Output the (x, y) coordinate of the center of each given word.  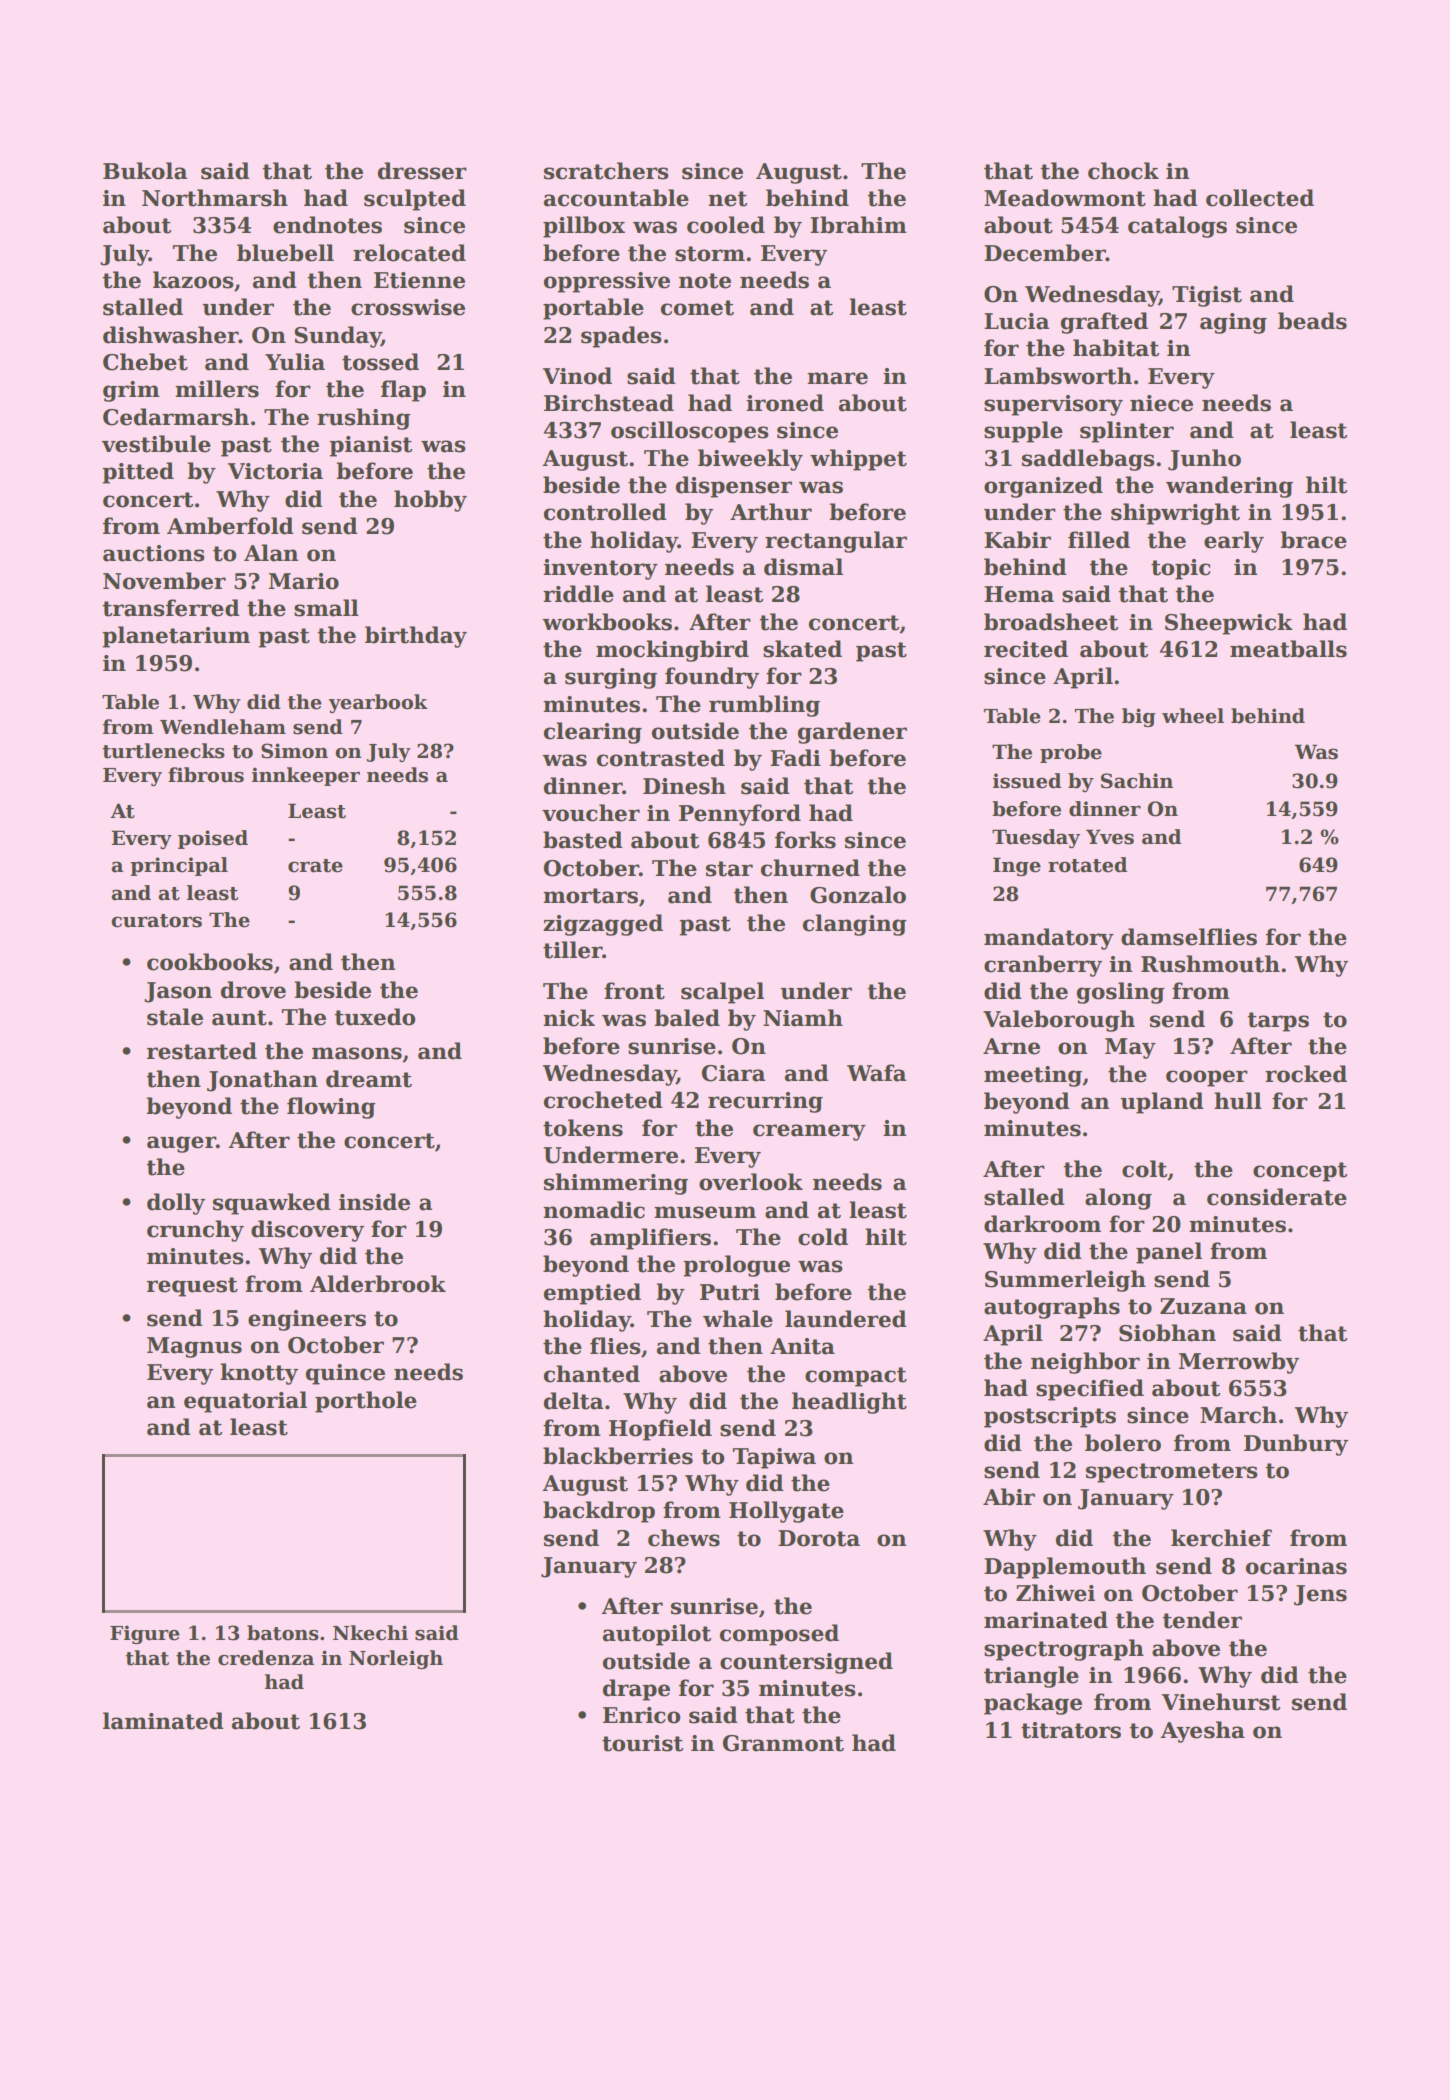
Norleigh (396, 1659)
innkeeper (306, 776)
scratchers (606, 171)
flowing (331, 1108)
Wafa (876, 1073)
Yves (1110, 837)
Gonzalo (858, 895)
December (1045, 253)
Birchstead (609, 403)
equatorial (245, 1402)
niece (1161, 403)
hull (1238, 1101)
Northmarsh (215, 198)
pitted (138, 473)
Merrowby (1239, 1363)
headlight (849, 1403)
